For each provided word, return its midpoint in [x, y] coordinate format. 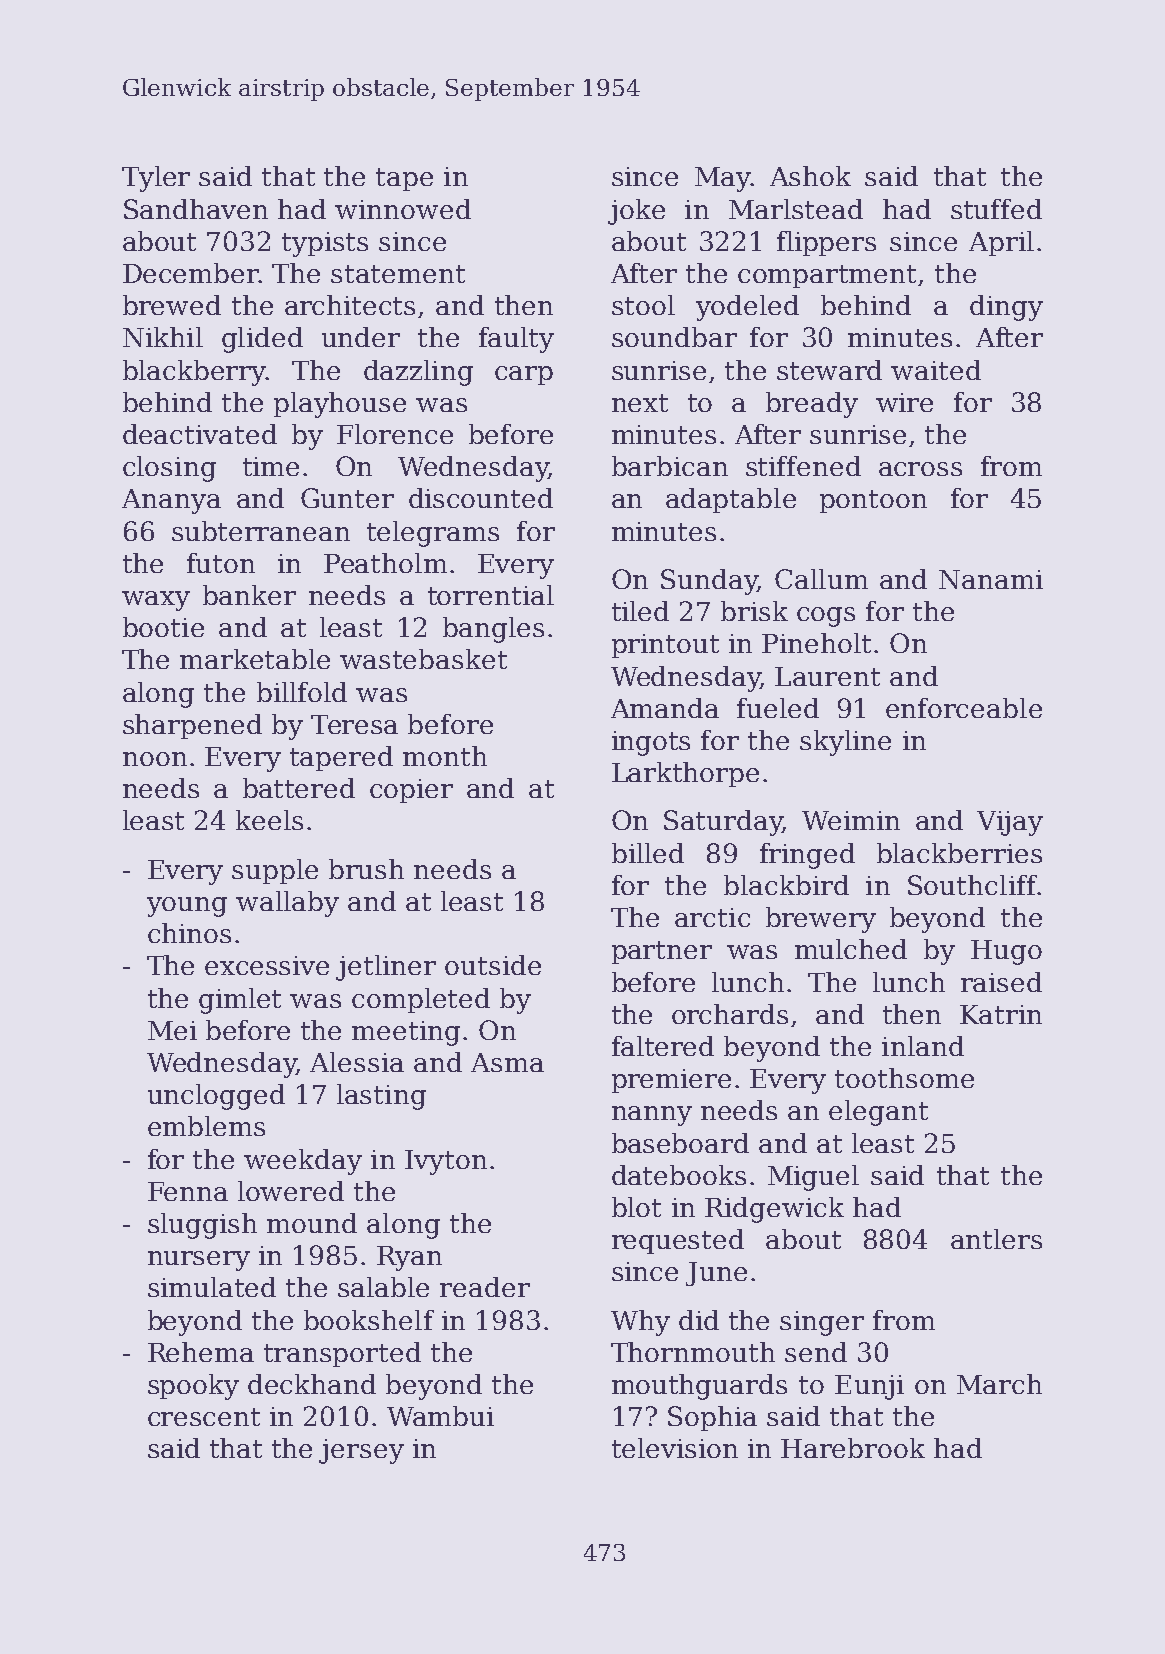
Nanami [991, 579]
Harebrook [853, 1448]
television [675, 1448]
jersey [361, 1451]
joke [636, 212]
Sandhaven [196, 209]
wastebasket [423, 659]
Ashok [810, 176]
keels [269, 820]
